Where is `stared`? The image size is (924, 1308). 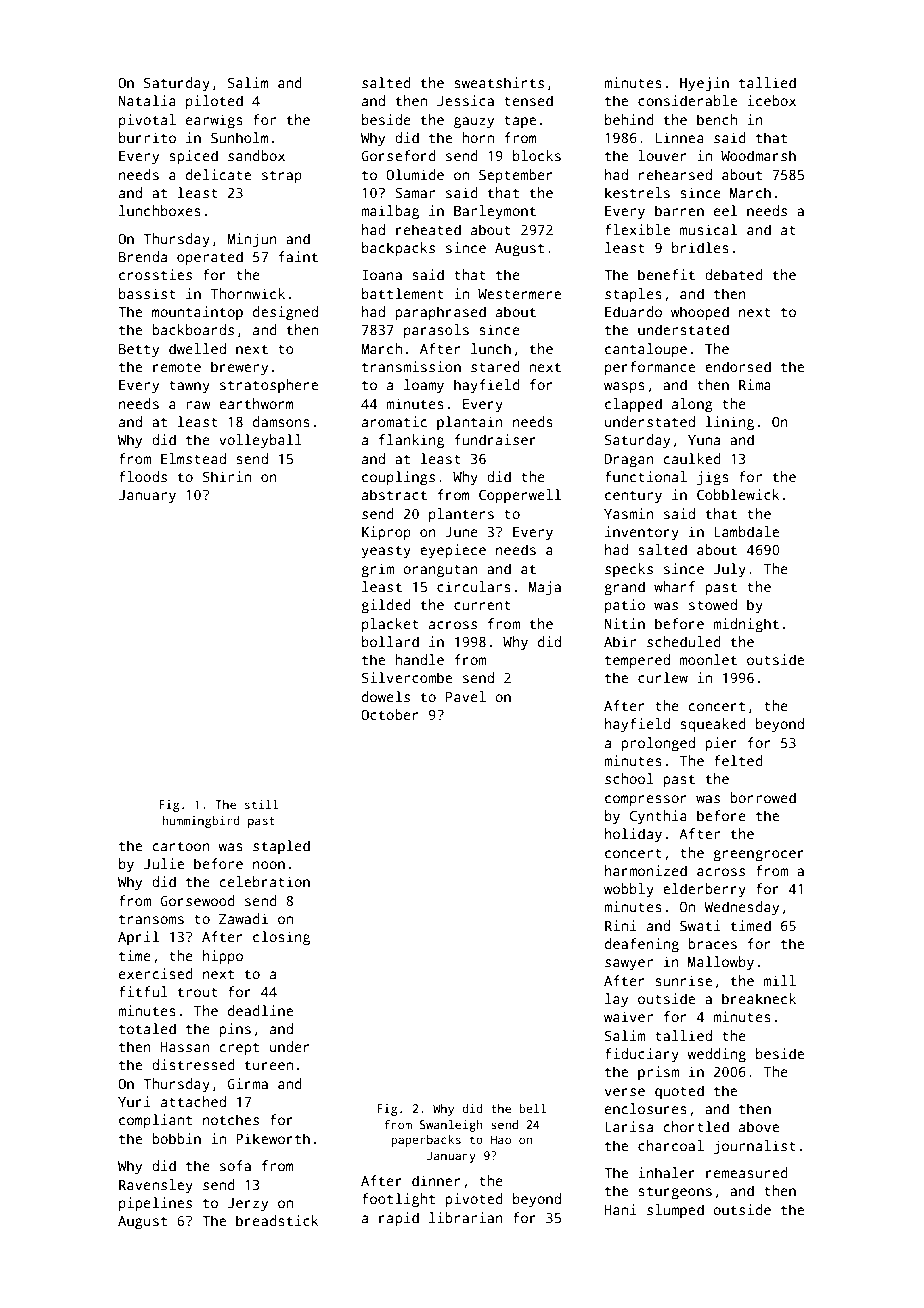
stared is located at coordinates (495, 366).
